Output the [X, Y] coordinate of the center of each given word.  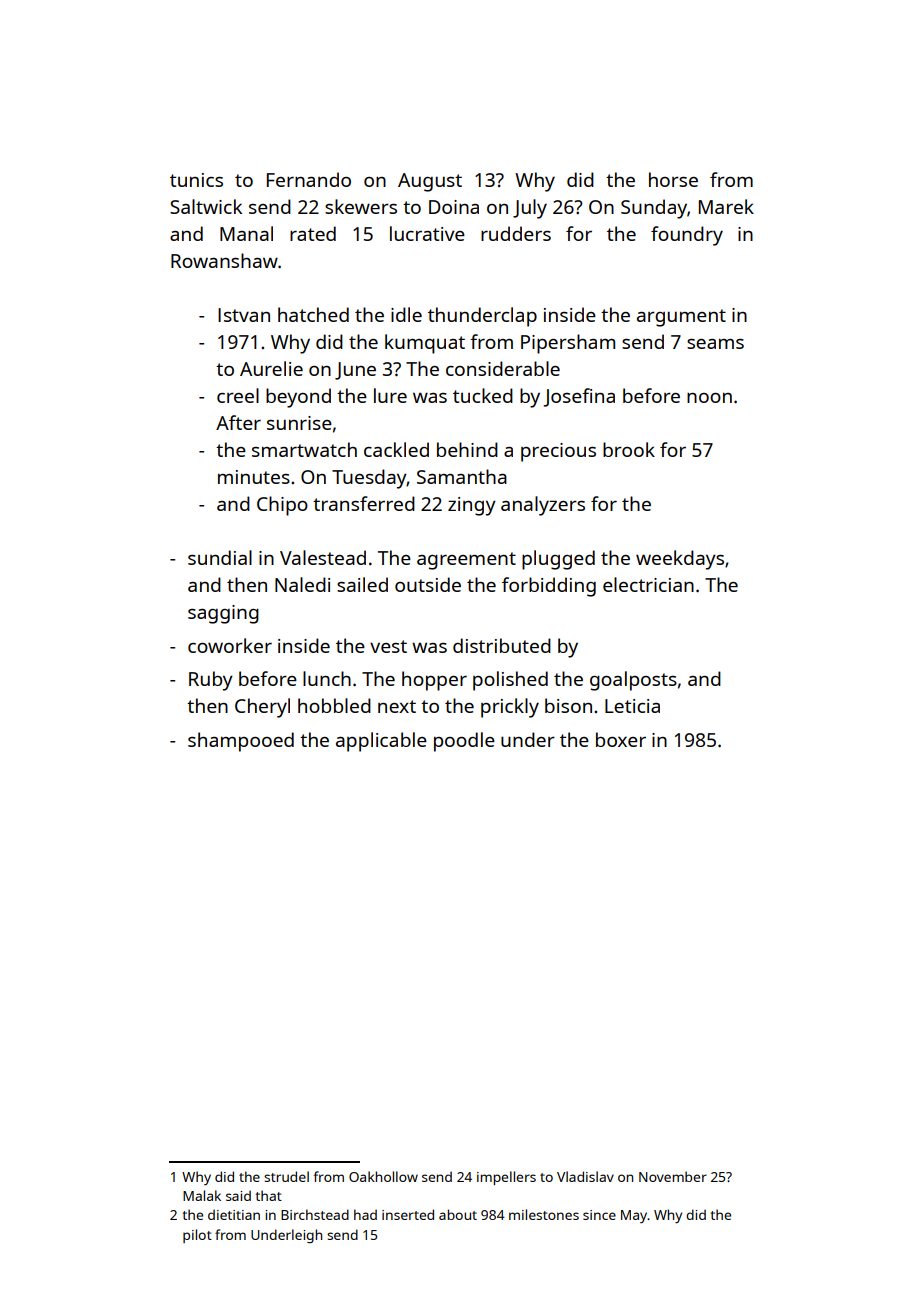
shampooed [241, 742]
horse [673, 179]
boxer [621, 739]
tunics [196, 180]
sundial [220, 557]
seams [715, 344]
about [458, 1214]
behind [467, 449]
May [634, 1216]
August [430, 182]
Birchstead [315, 1214]
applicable [381, 742]
